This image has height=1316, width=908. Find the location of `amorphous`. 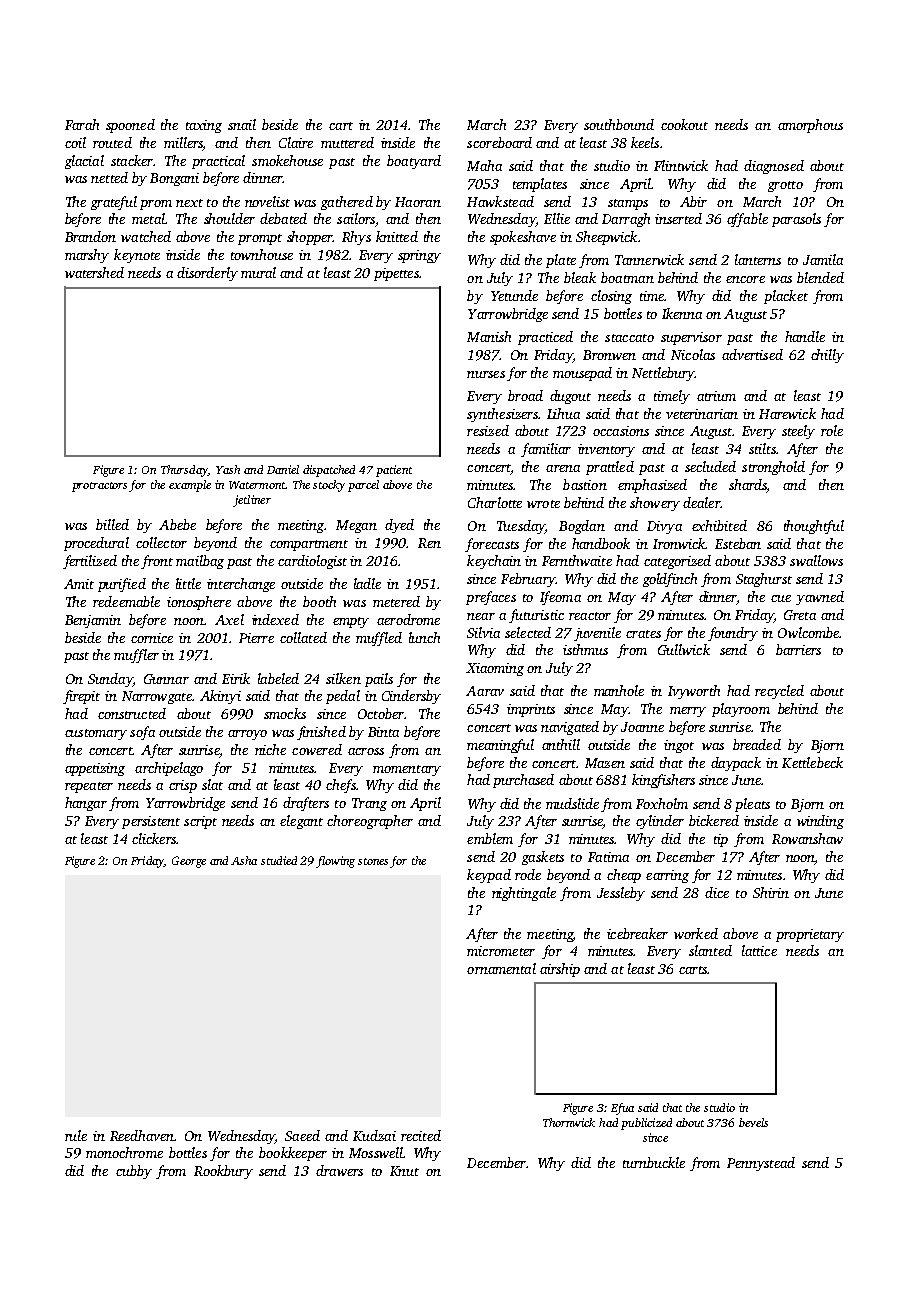

amorphous is located at coordinates (810, 126).
